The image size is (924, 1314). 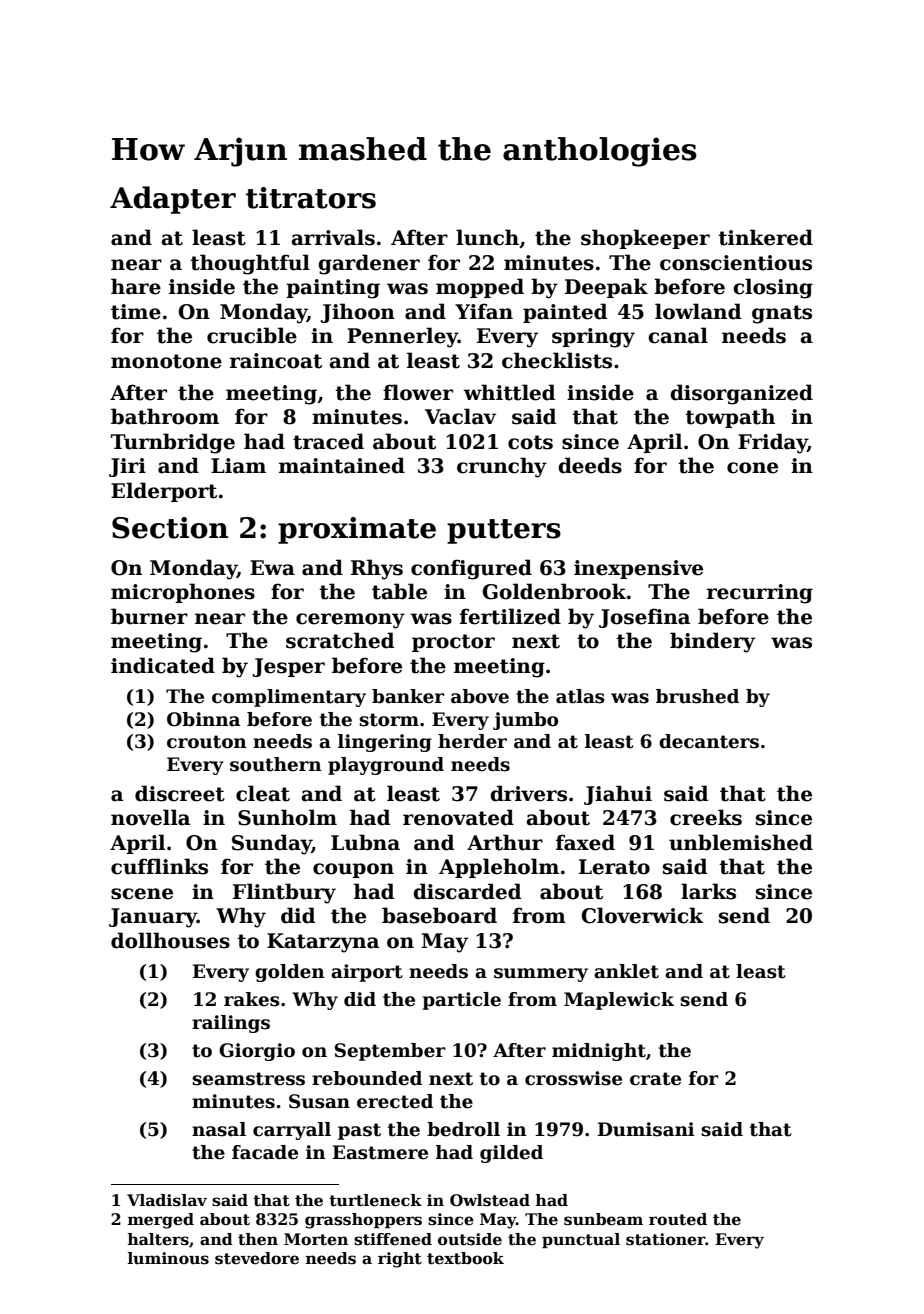 What do you see at coordinates (510, 616) in the screenshot?
I see `fertilized` at bounding box center [510, 616].
